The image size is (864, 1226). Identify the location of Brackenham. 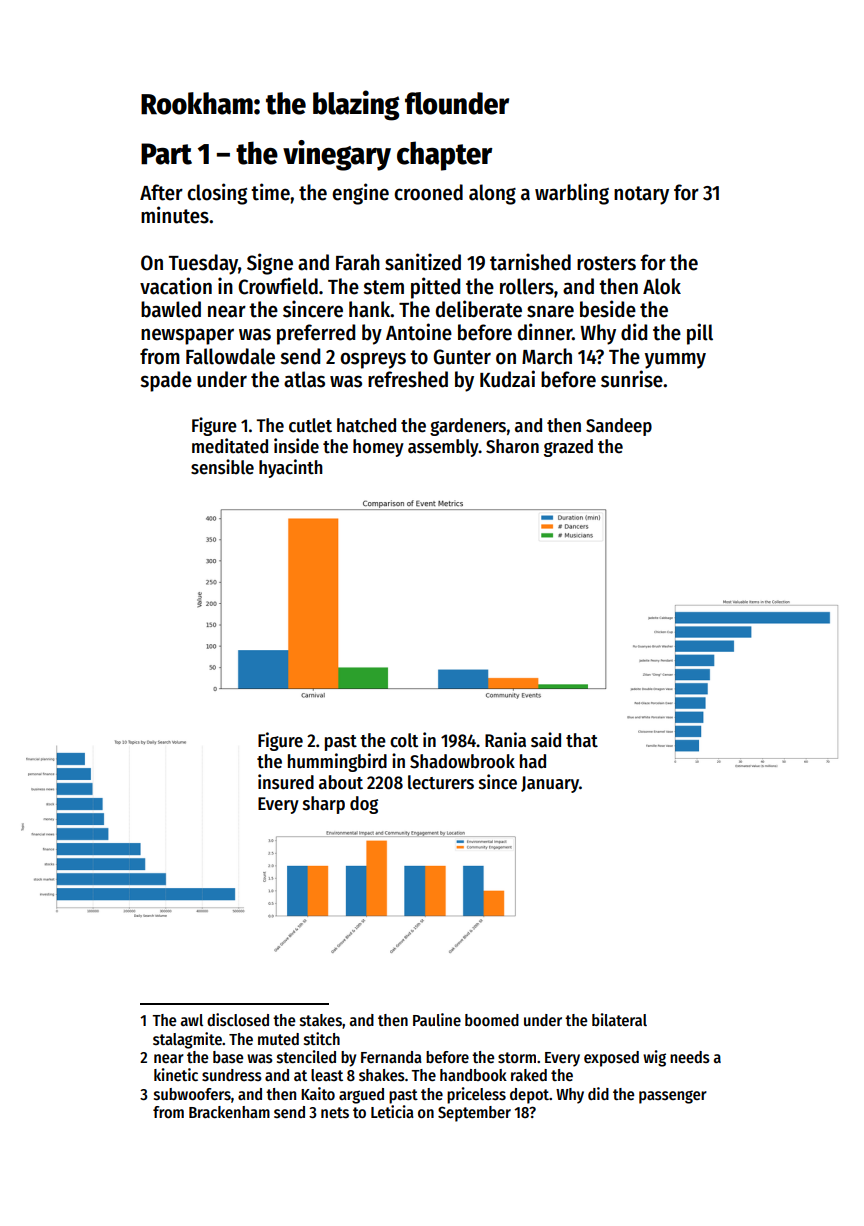
(229, 1112).
